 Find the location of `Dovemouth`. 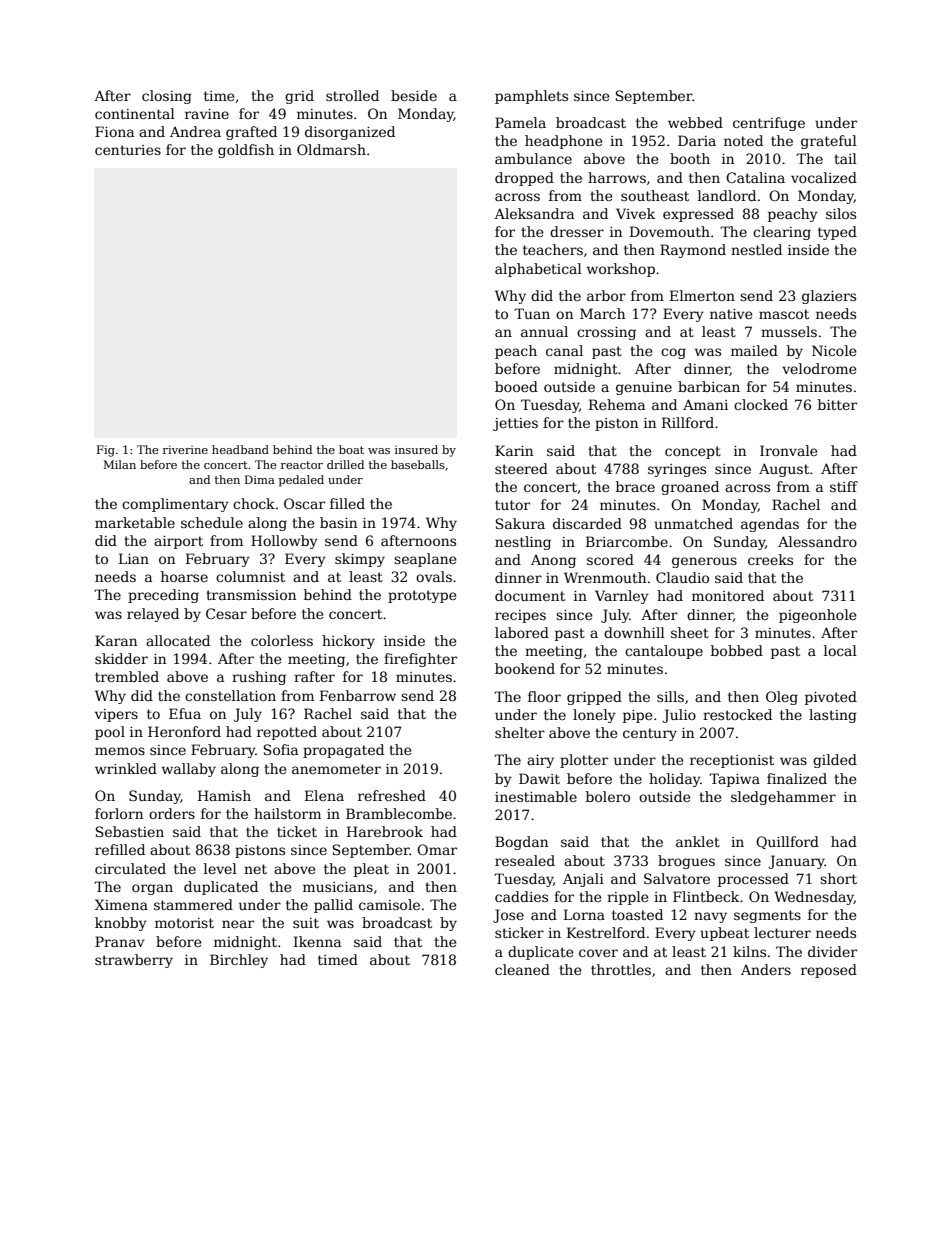

Dovemouth is located at coordinates (670, 231).
